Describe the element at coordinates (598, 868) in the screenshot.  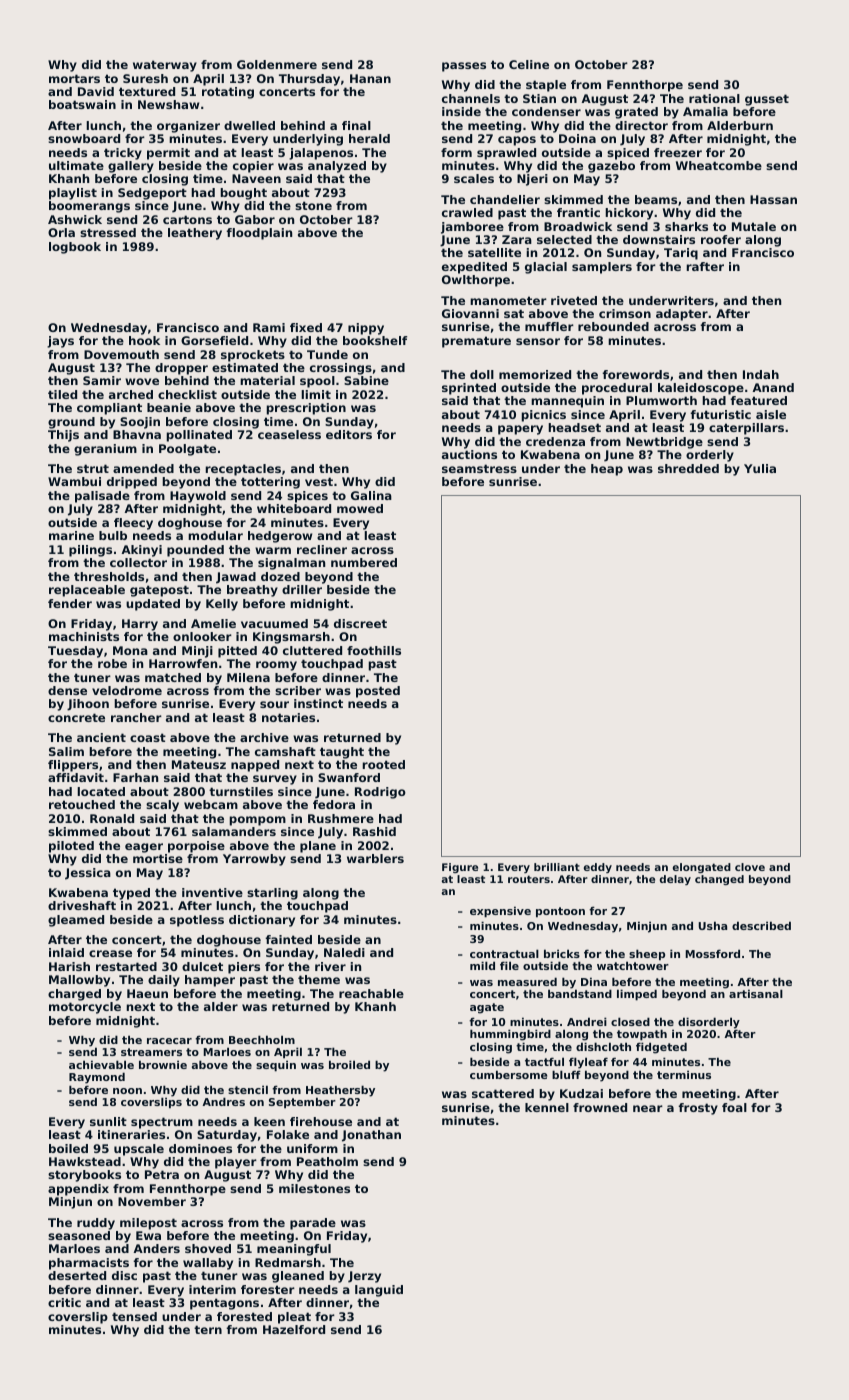
I see `eddy` at that location.
